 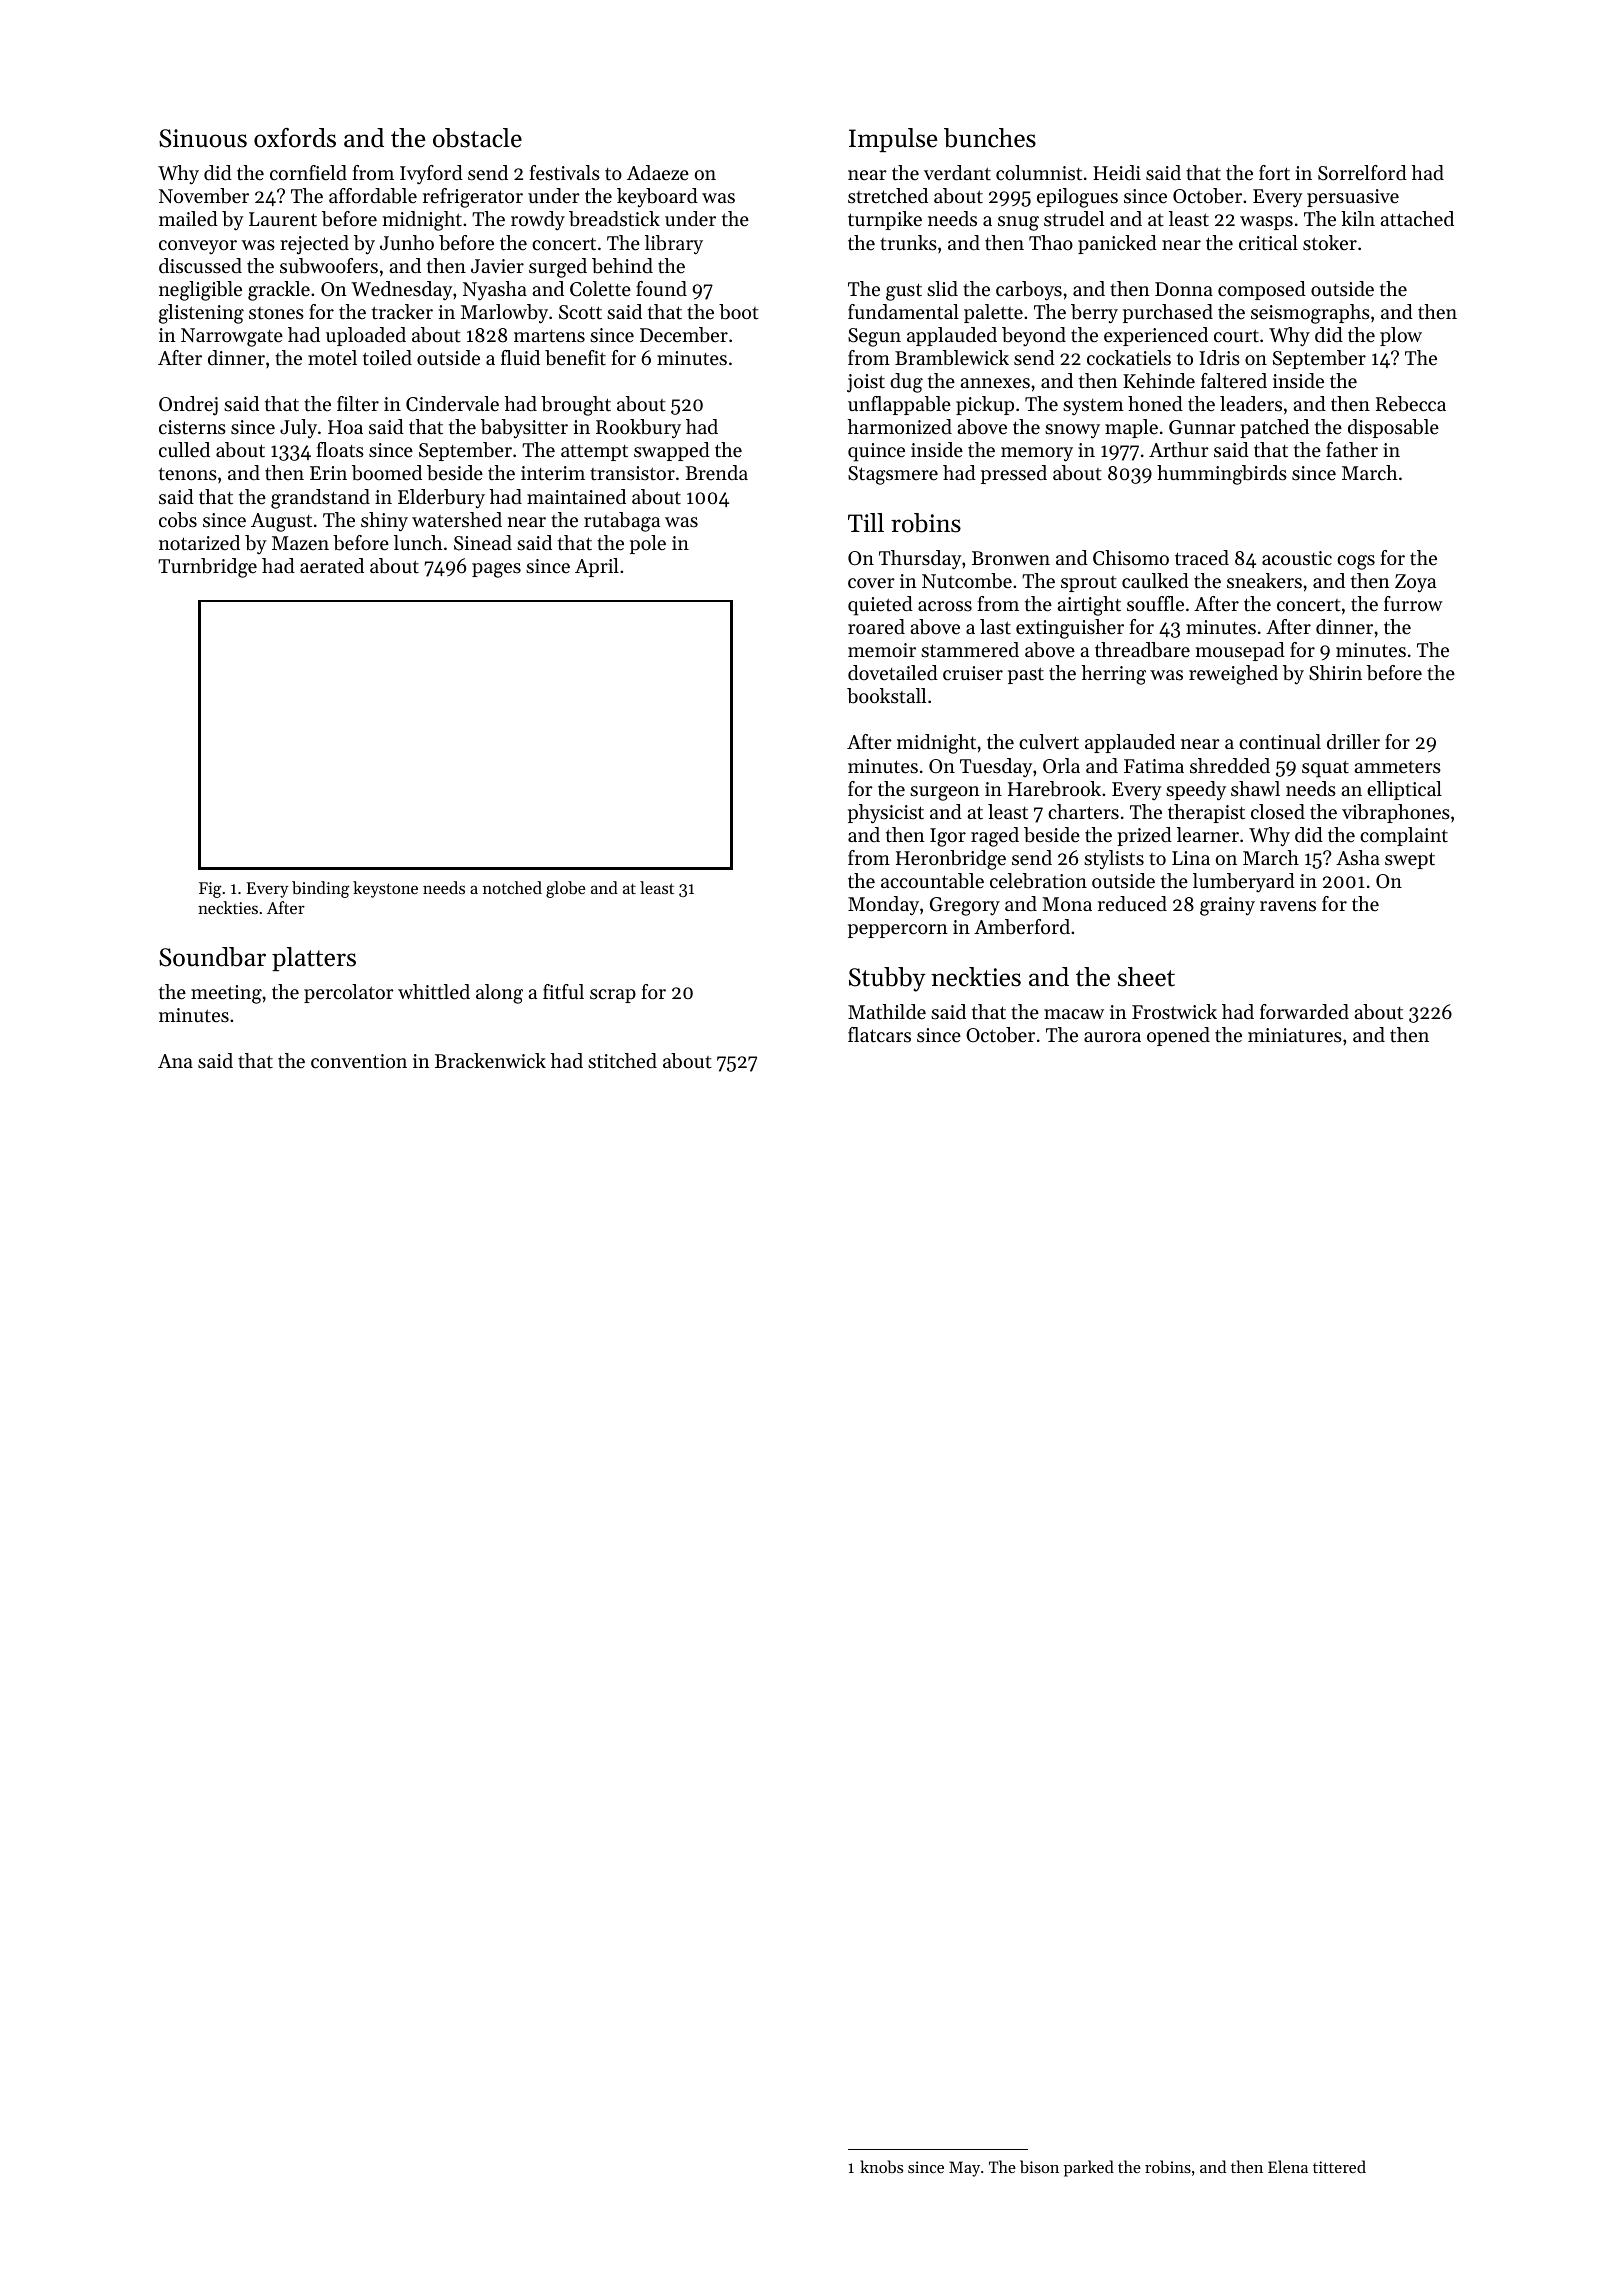 I want to click on Heidi, so click(x=1117, y=172).
